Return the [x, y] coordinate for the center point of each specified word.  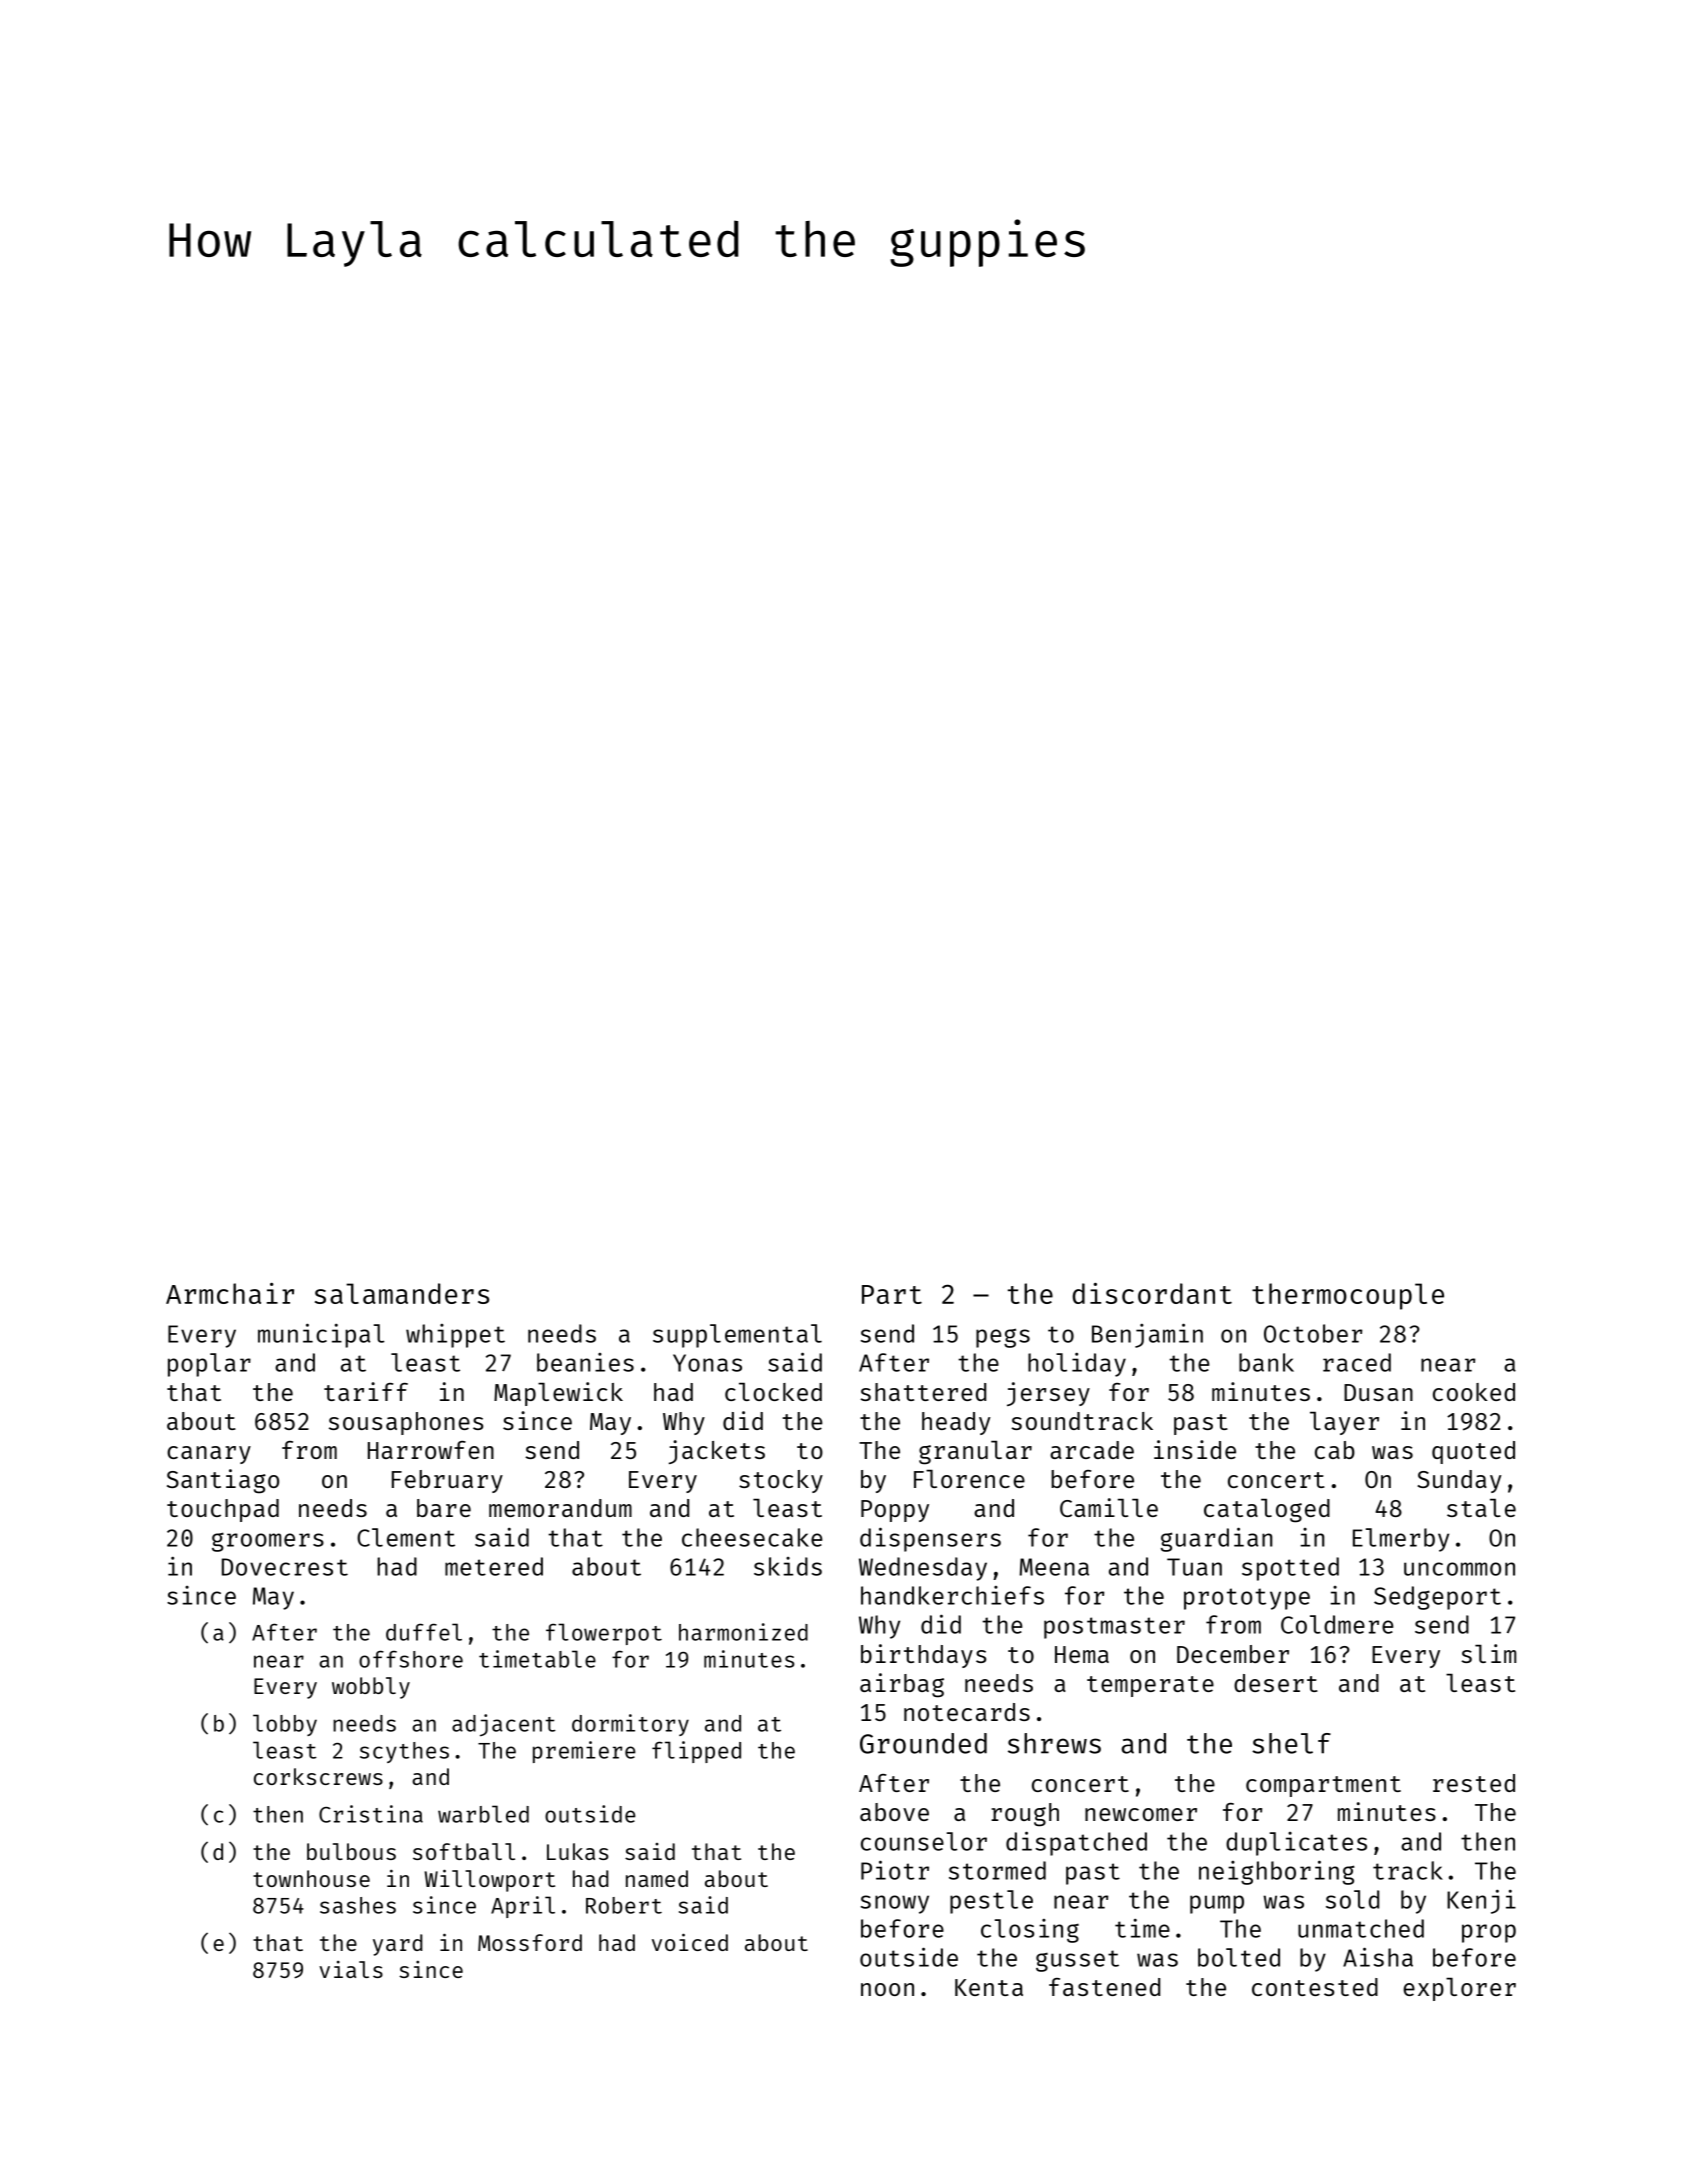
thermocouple [1348, 1296]
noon [887, 1989]
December [1233, 1654]
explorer [1459, 1989]
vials [351, 1969]
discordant [1152, 1293]
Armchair [230, 1293]
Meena [1054, 1567]
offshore [411, 1659]
